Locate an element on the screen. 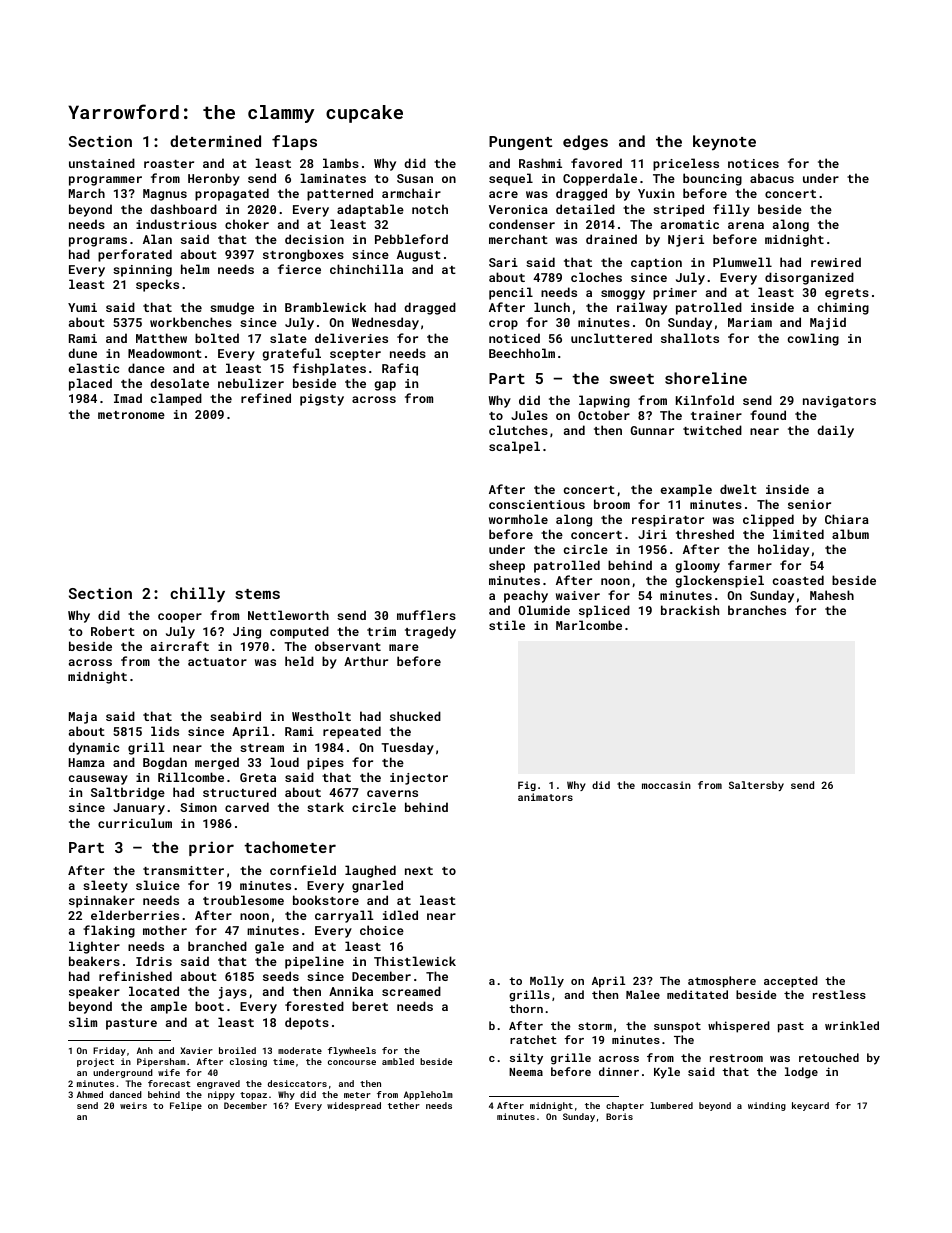  cooper is located at coordinates (180, 618).
